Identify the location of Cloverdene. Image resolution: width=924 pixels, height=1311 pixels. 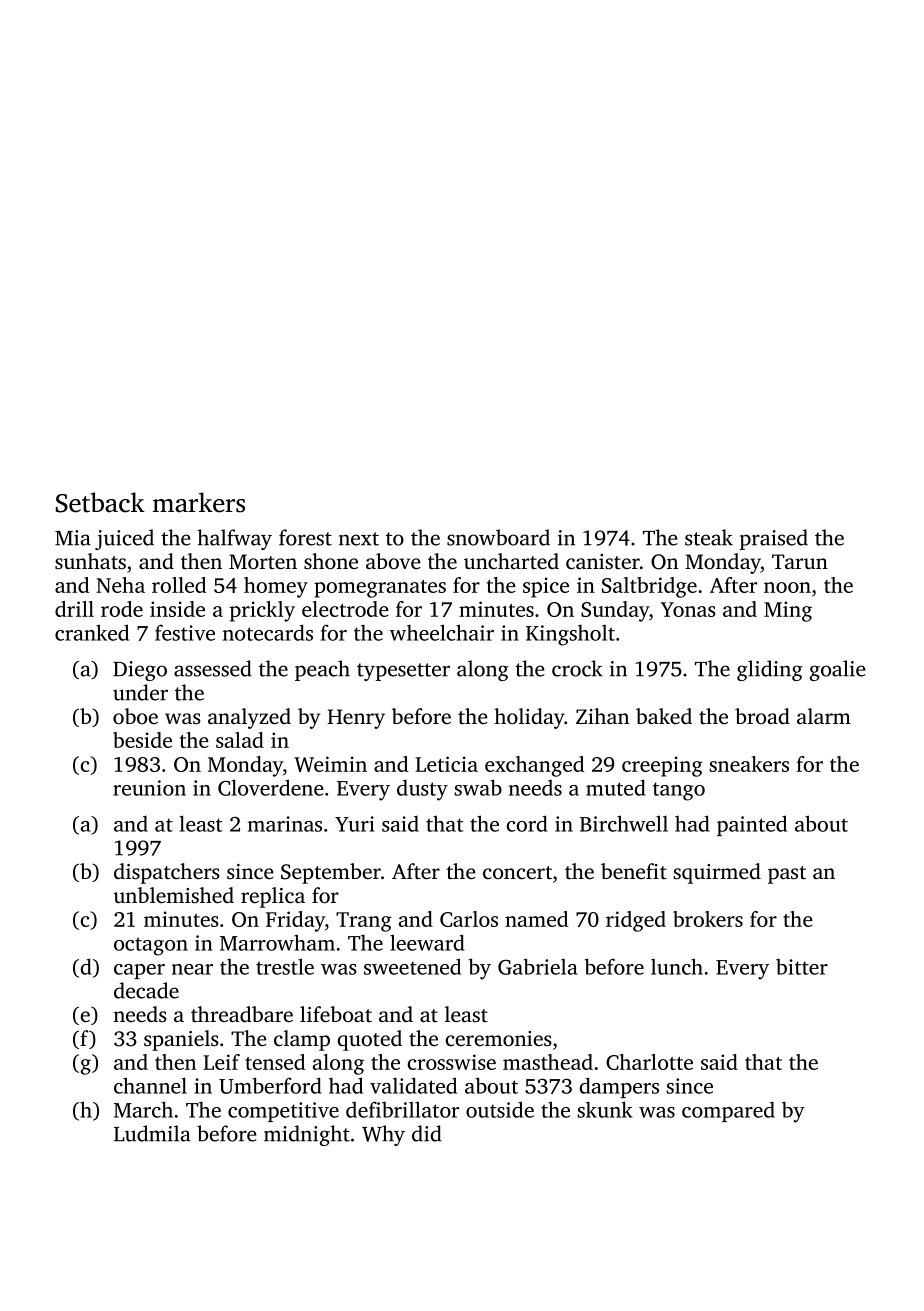
(271, 787).
